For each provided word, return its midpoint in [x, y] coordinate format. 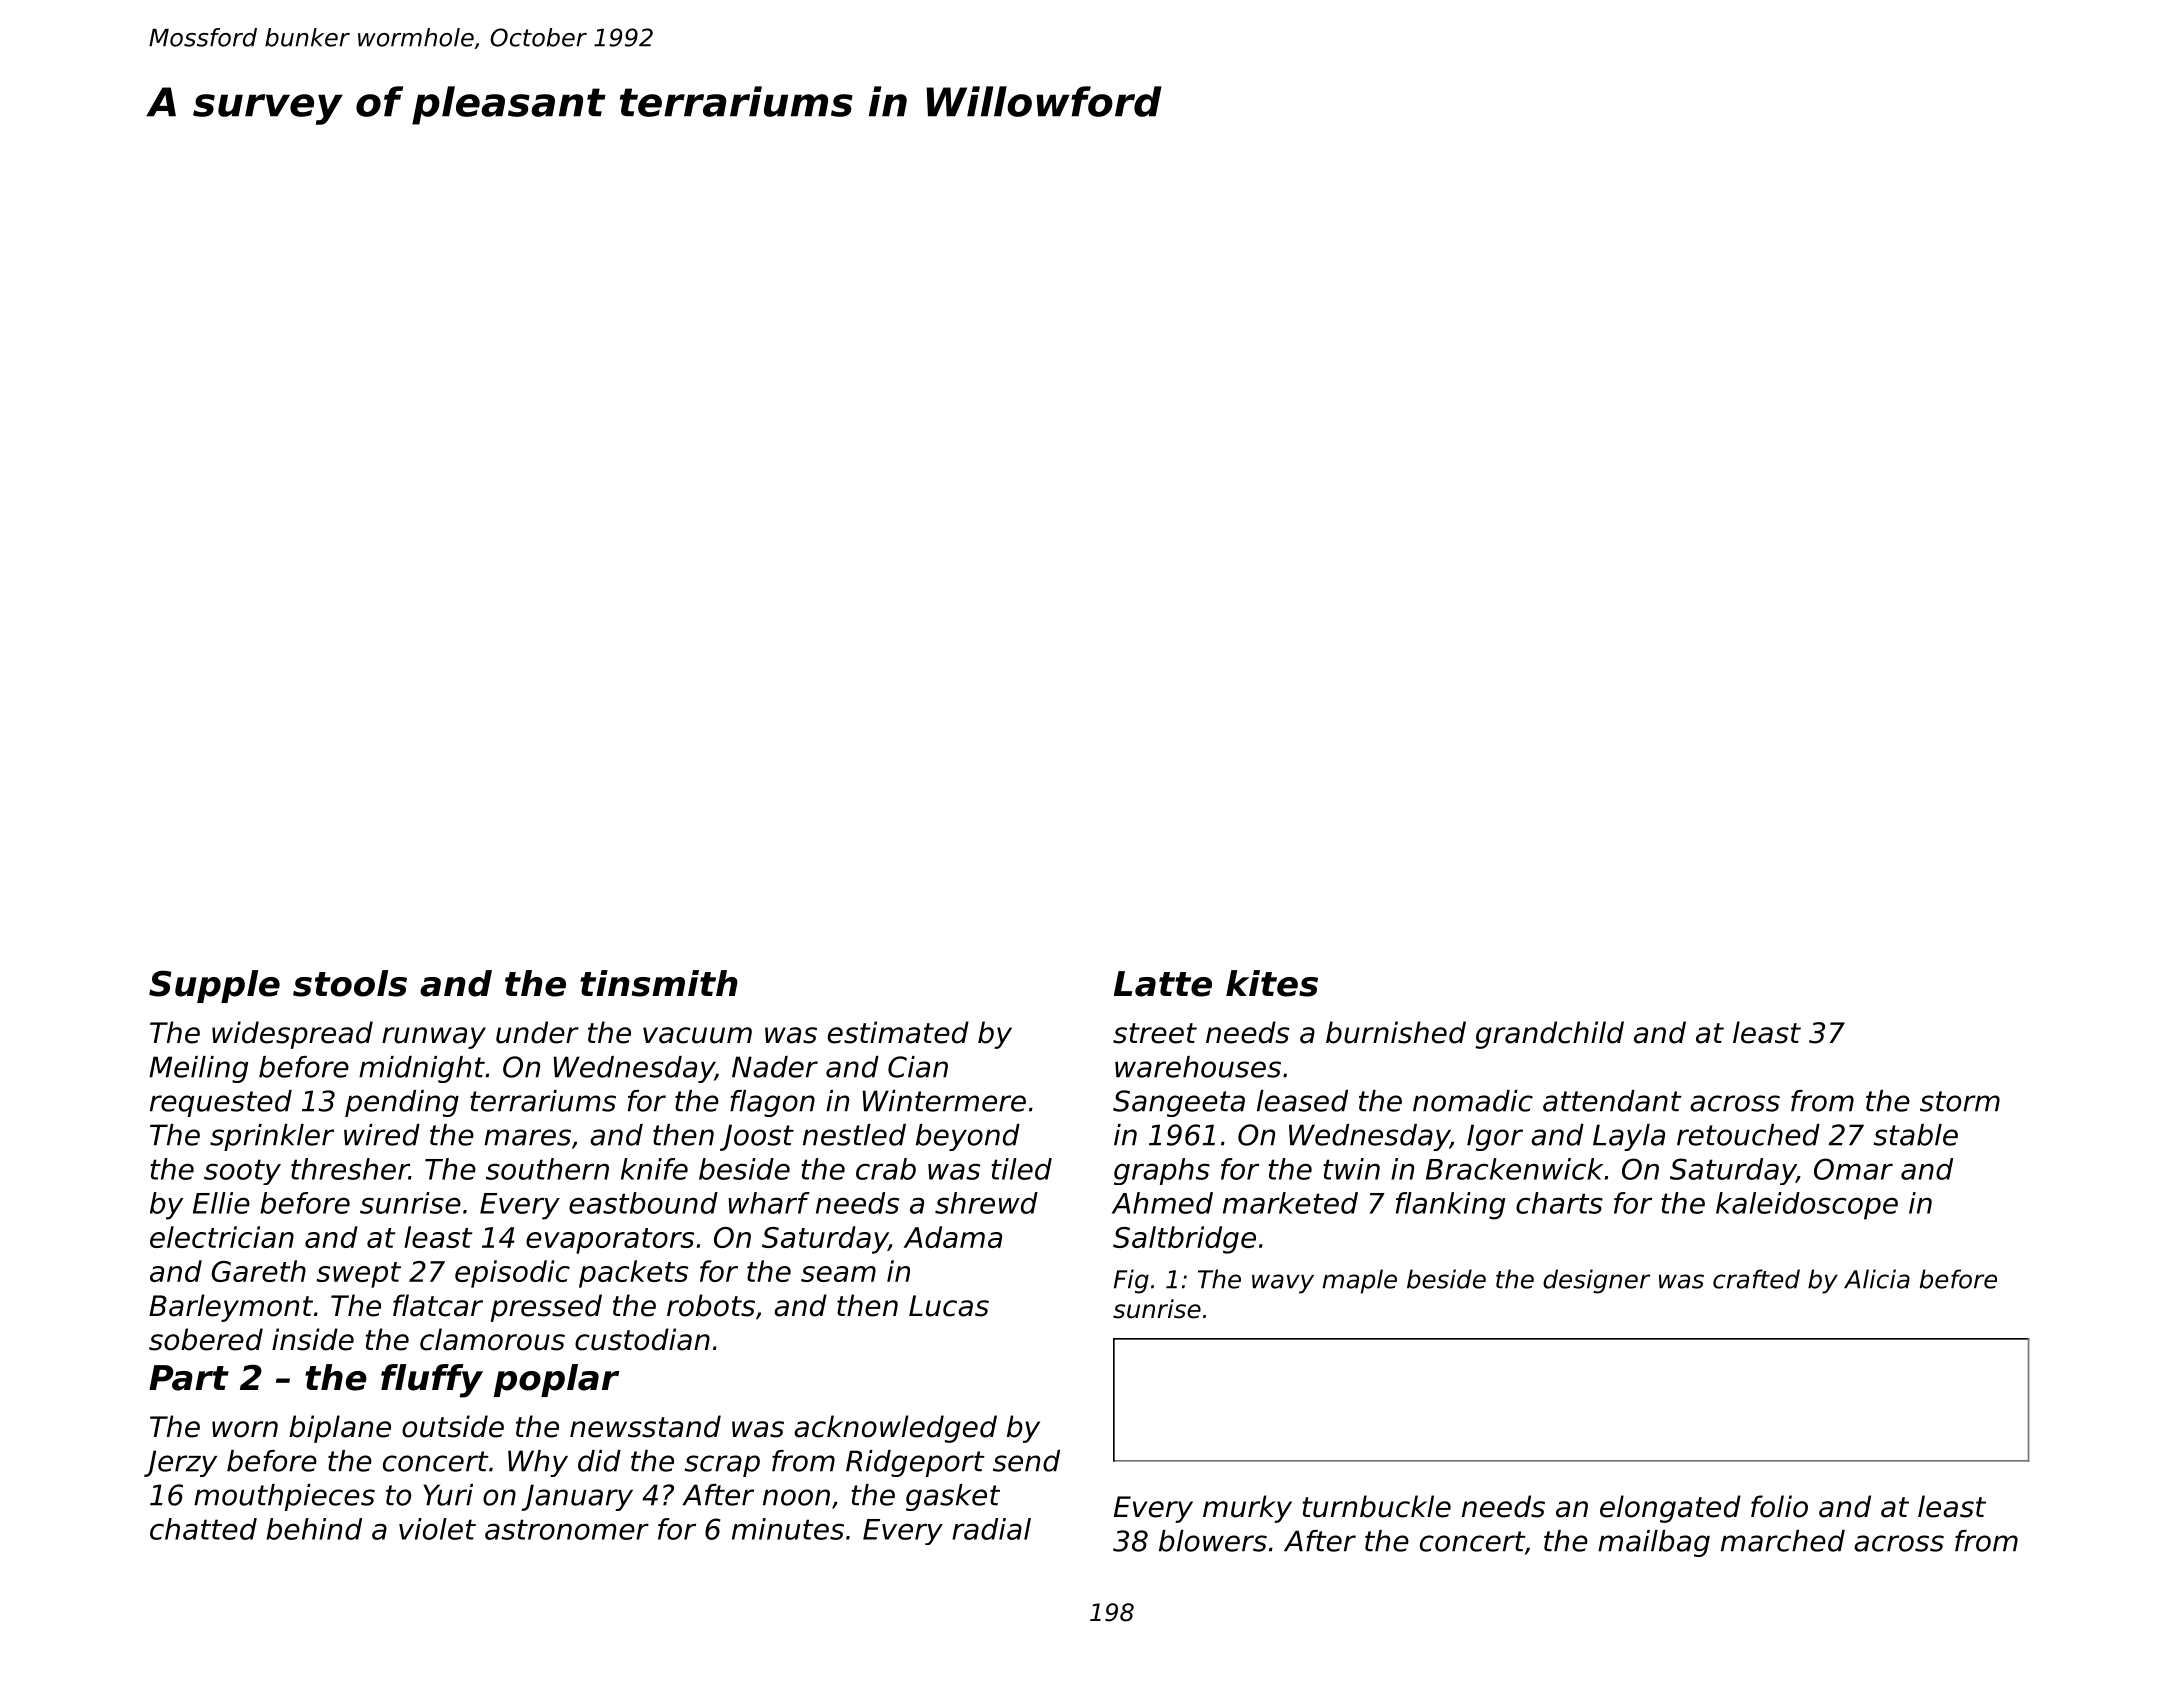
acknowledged [895, 1429]
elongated [1670, 1509]
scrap [722, 1466]
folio [1779, 1506]
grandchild [1550, 1035]
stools [350, 983]
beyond [968, 1137]
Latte [1163, 984]
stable [1915, 1135]
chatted [203, 1529]
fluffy [432, 1381]
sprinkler [272, 1137]
